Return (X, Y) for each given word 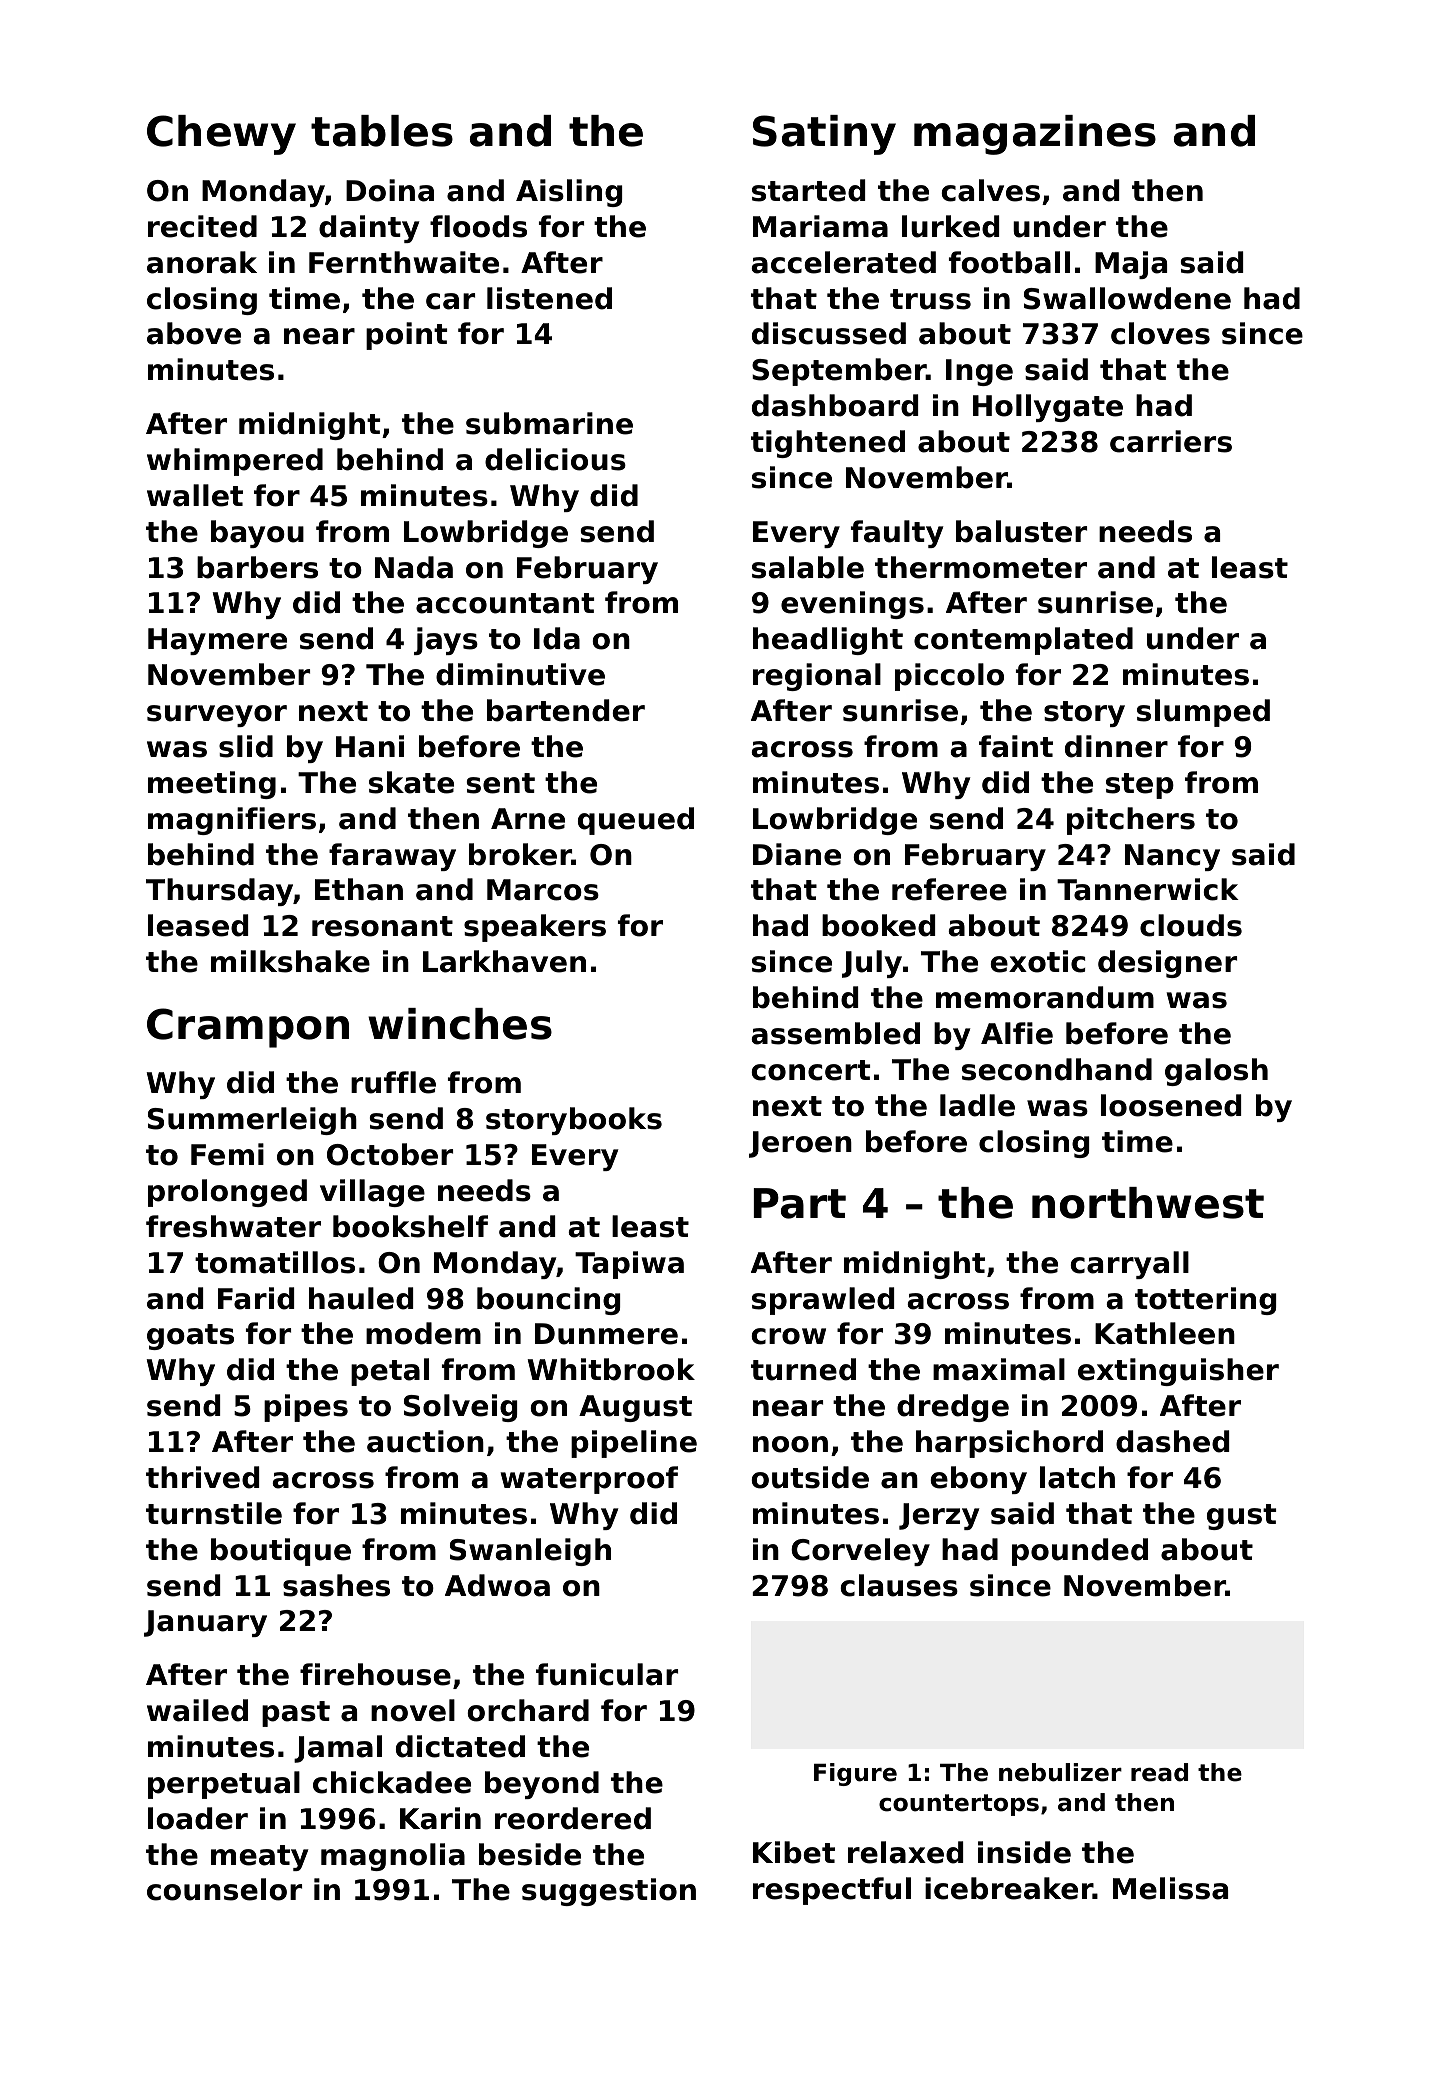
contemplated (1023, 641)
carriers (1171, 441)
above (194, 333)
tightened (828, 444)
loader (198, 1818)
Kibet (794, 1852)
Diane (797, 854)
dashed (1172, 1441)
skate (411, 782)
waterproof (589, 1480)
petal (390, 1372)
